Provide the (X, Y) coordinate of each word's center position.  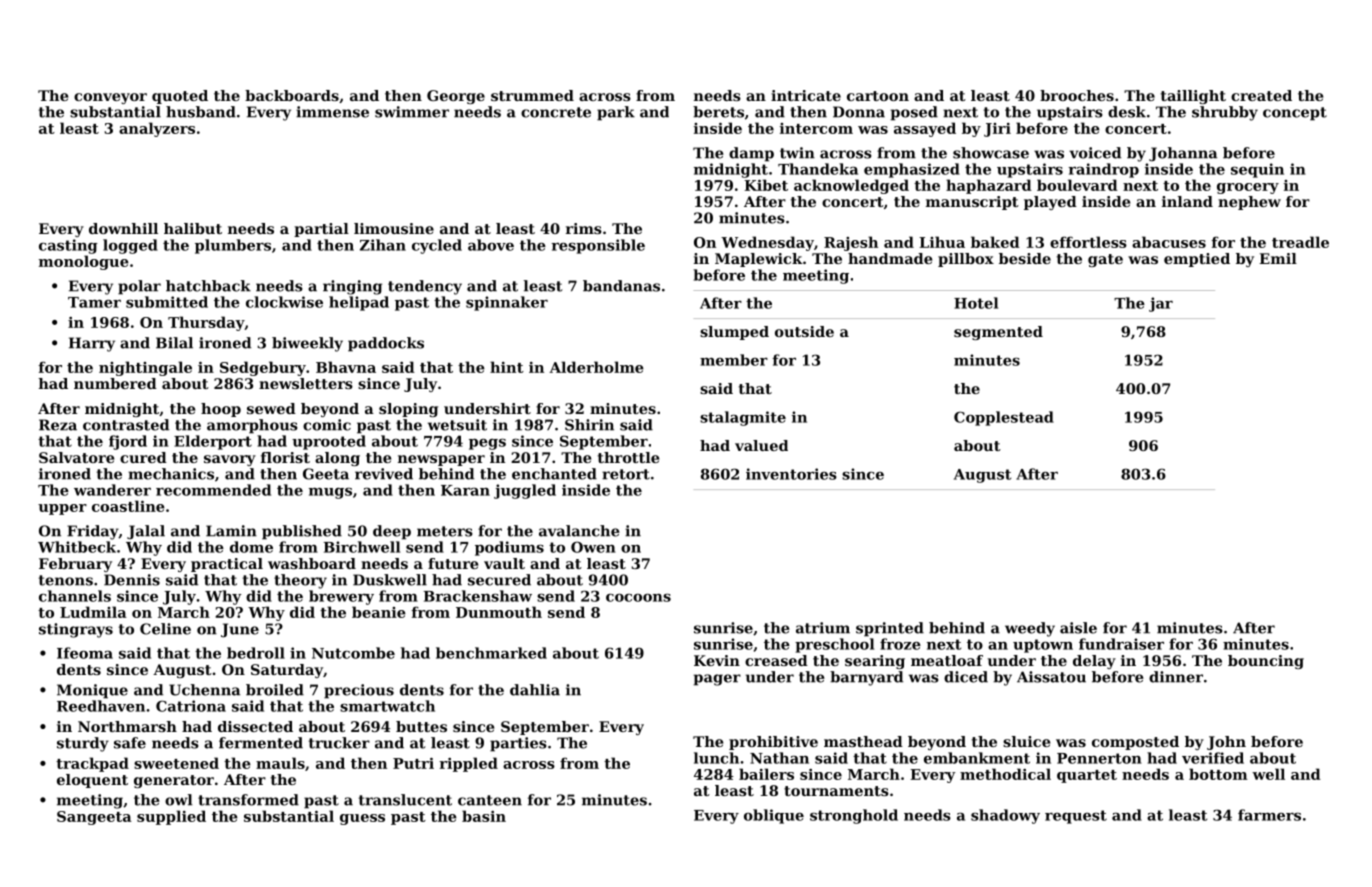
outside (804, 331)
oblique (774, 816)
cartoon (878, 96)
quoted (180, 97)
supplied (171, 817)
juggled (525, 491)
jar (1161, 304)
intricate (806, 95)
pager (717, 680)
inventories (791, 474)
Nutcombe (353, 653)
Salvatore (76, 457)
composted (1135, 743)
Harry (92, 344)
